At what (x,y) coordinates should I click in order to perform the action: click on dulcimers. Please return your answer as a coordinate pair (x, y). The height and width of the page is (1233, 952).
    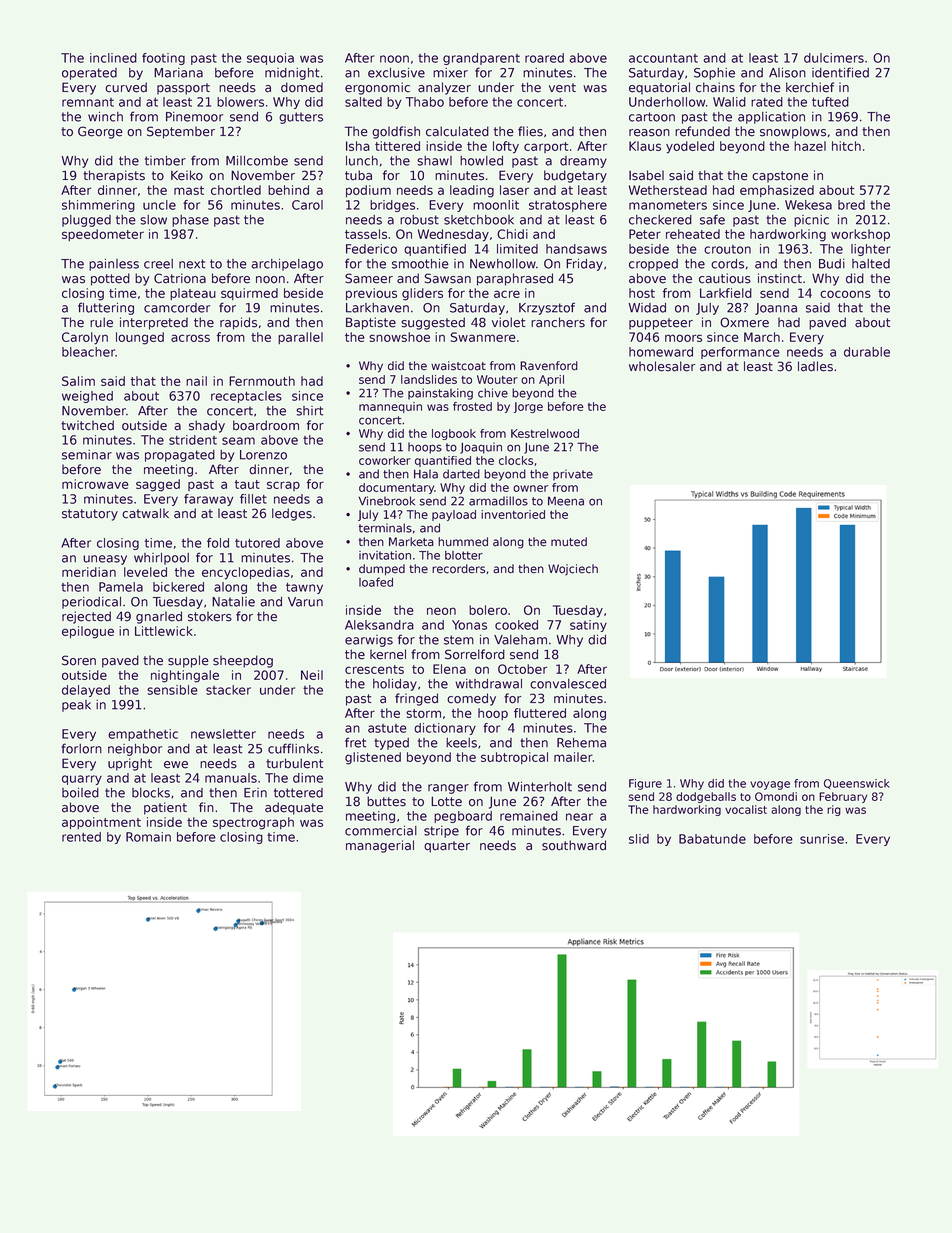
    Looking at the image, I should click on (834, 58).
